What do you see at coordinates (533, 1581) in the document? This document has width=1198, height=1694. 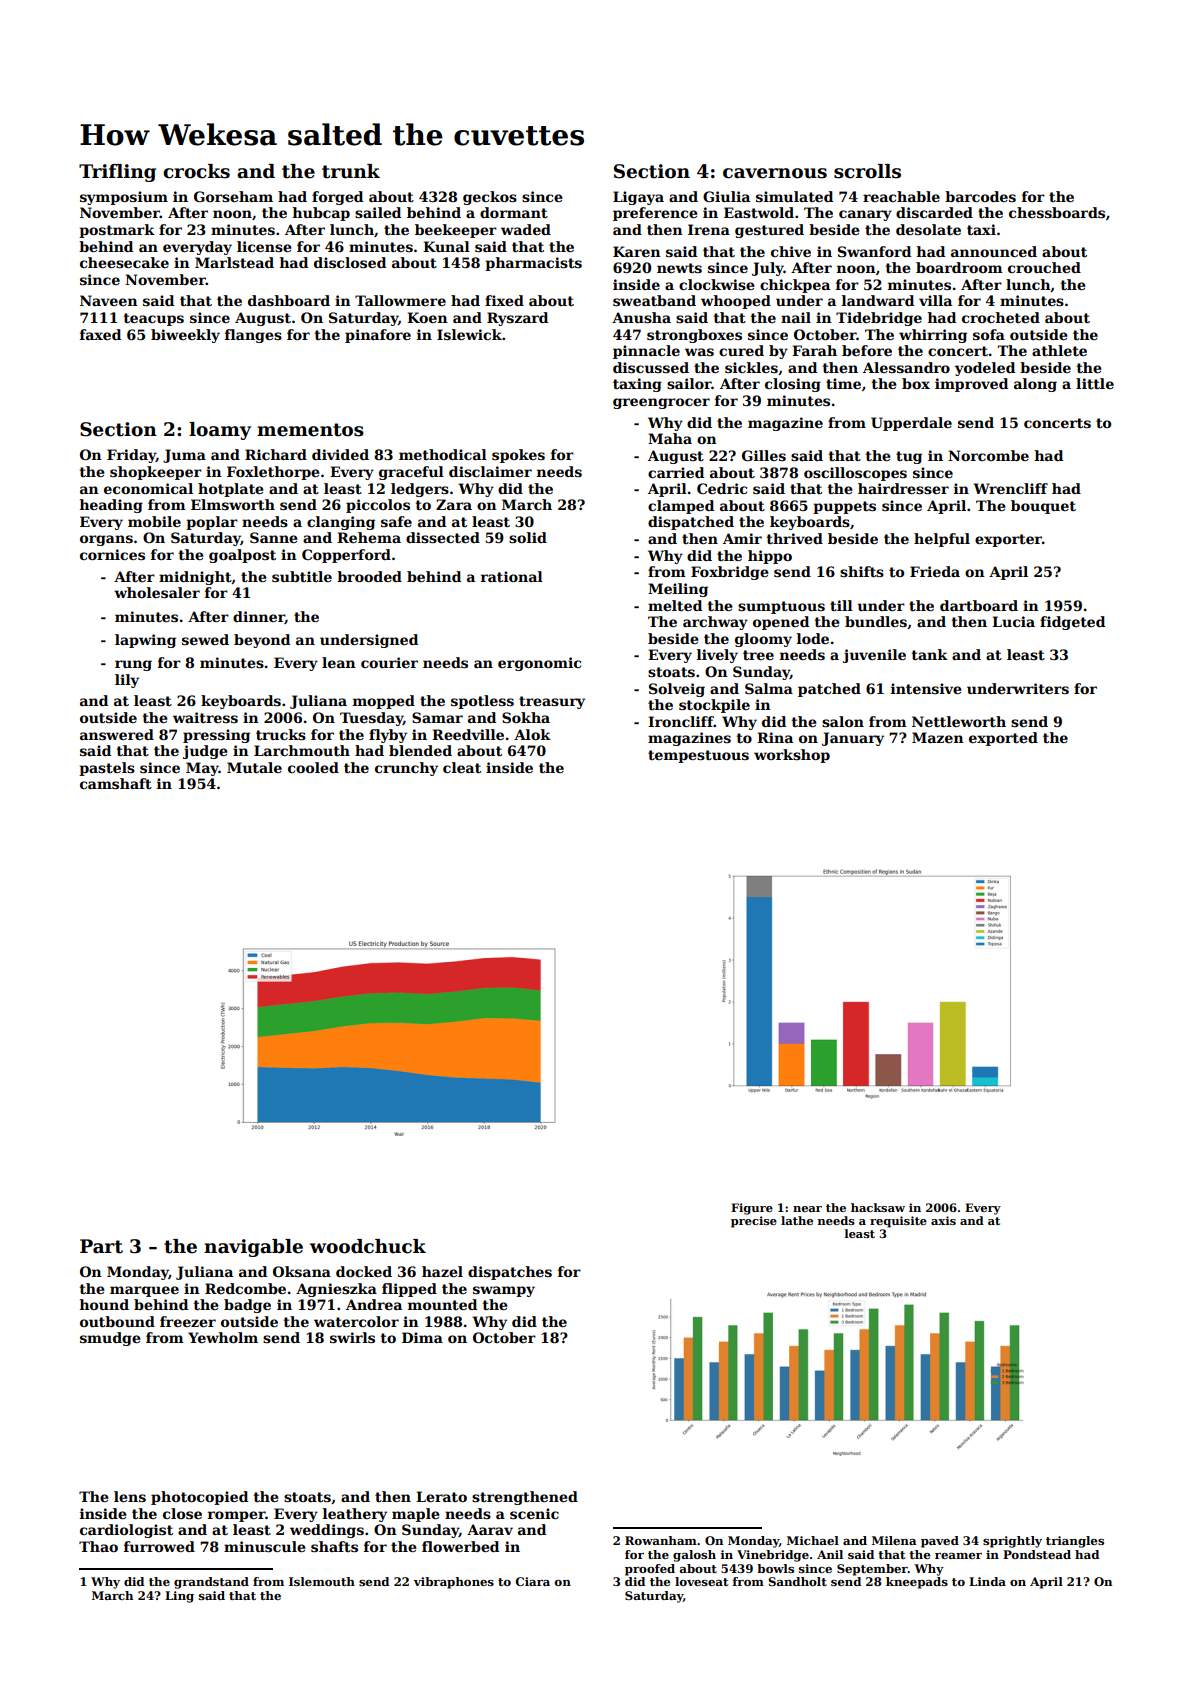 I see `Ciara` at bounding box center [533, 1581].
